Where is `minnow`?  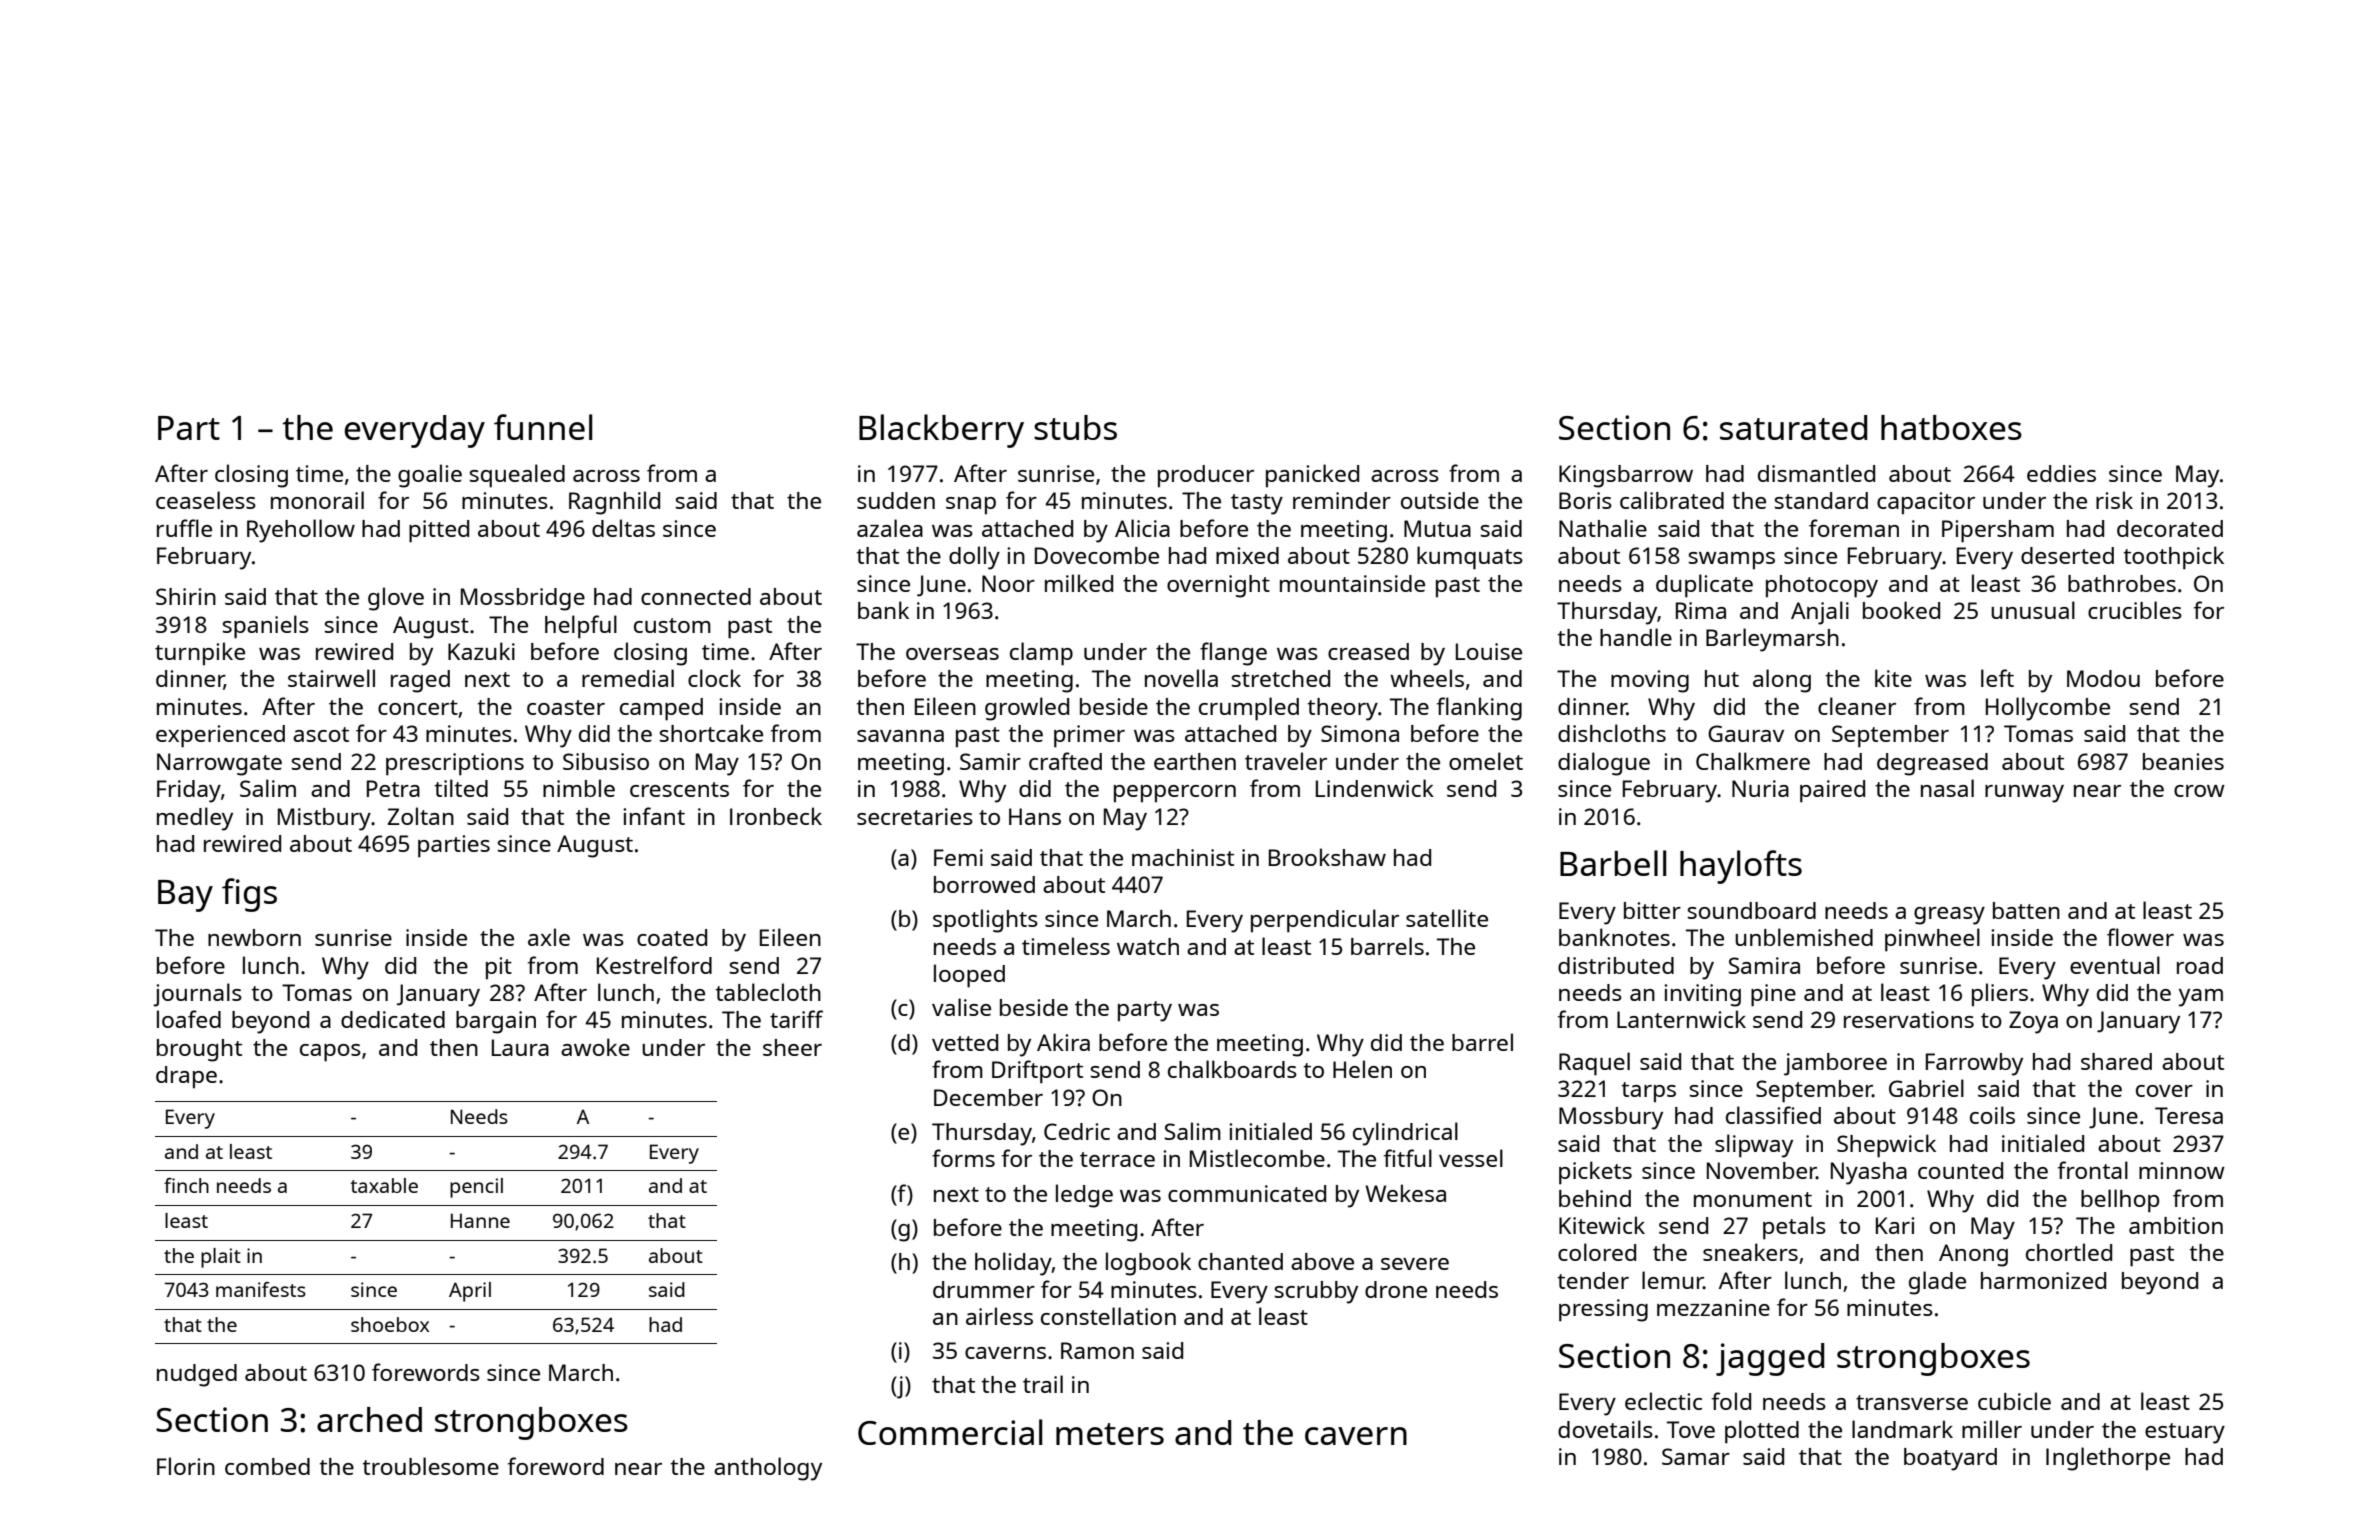
minnow is located at coordinates (2182, 1170).
